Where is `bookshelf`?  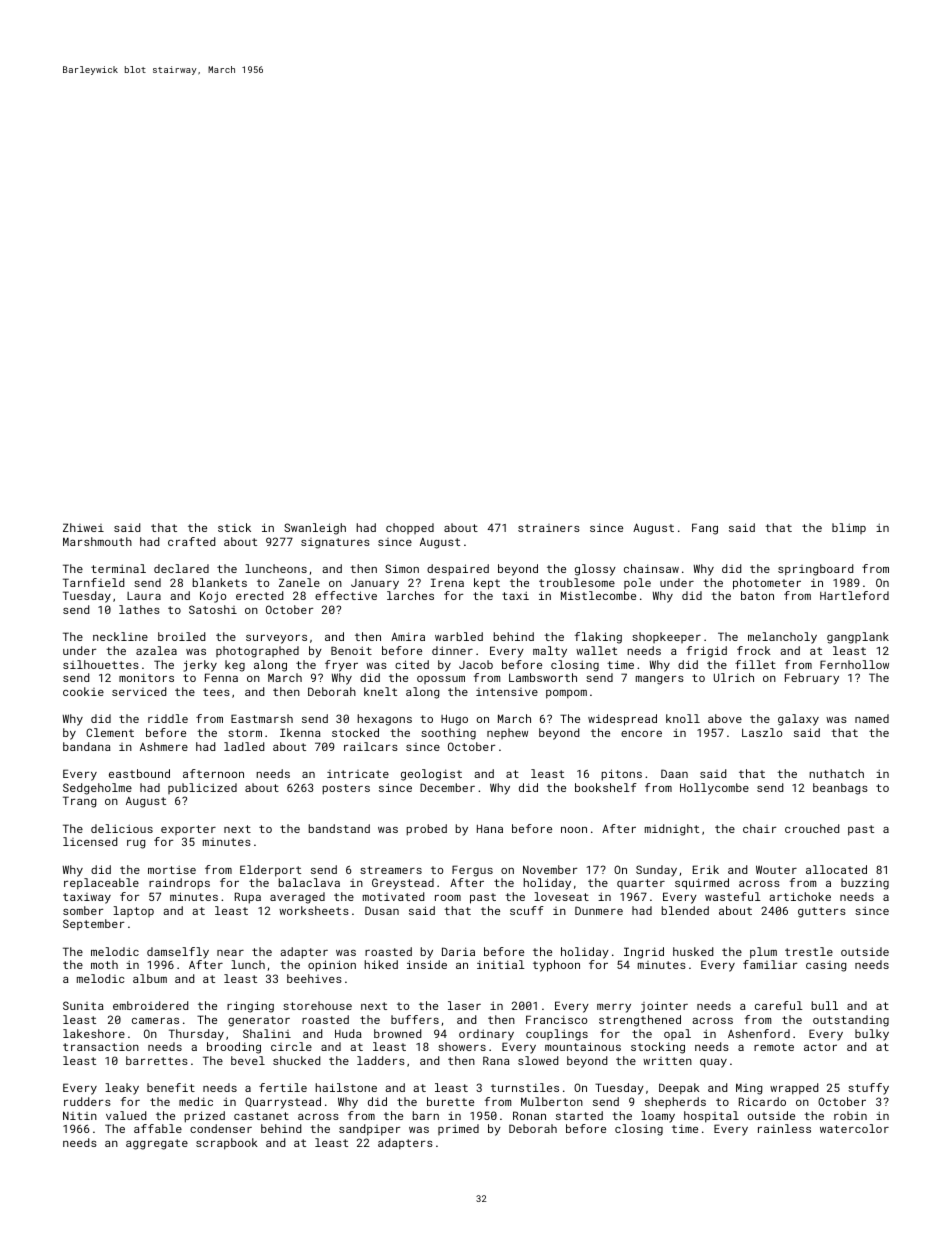
bookshelf is located at coordinates (606, 787).
